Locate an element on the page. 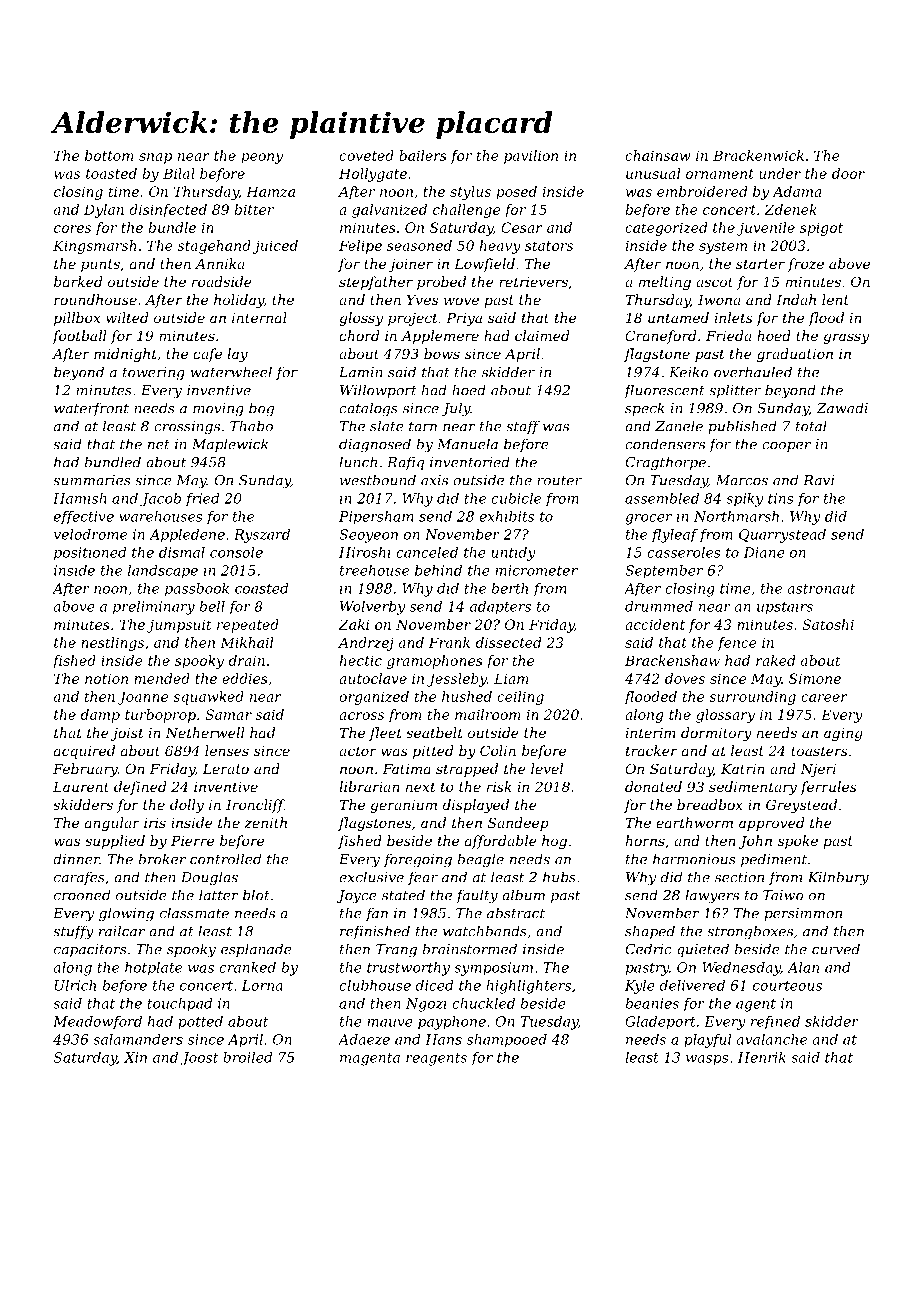 Image resolution: width=924 pixels, height=1308 pixels. claimed is located at coordinates (542, 335).
